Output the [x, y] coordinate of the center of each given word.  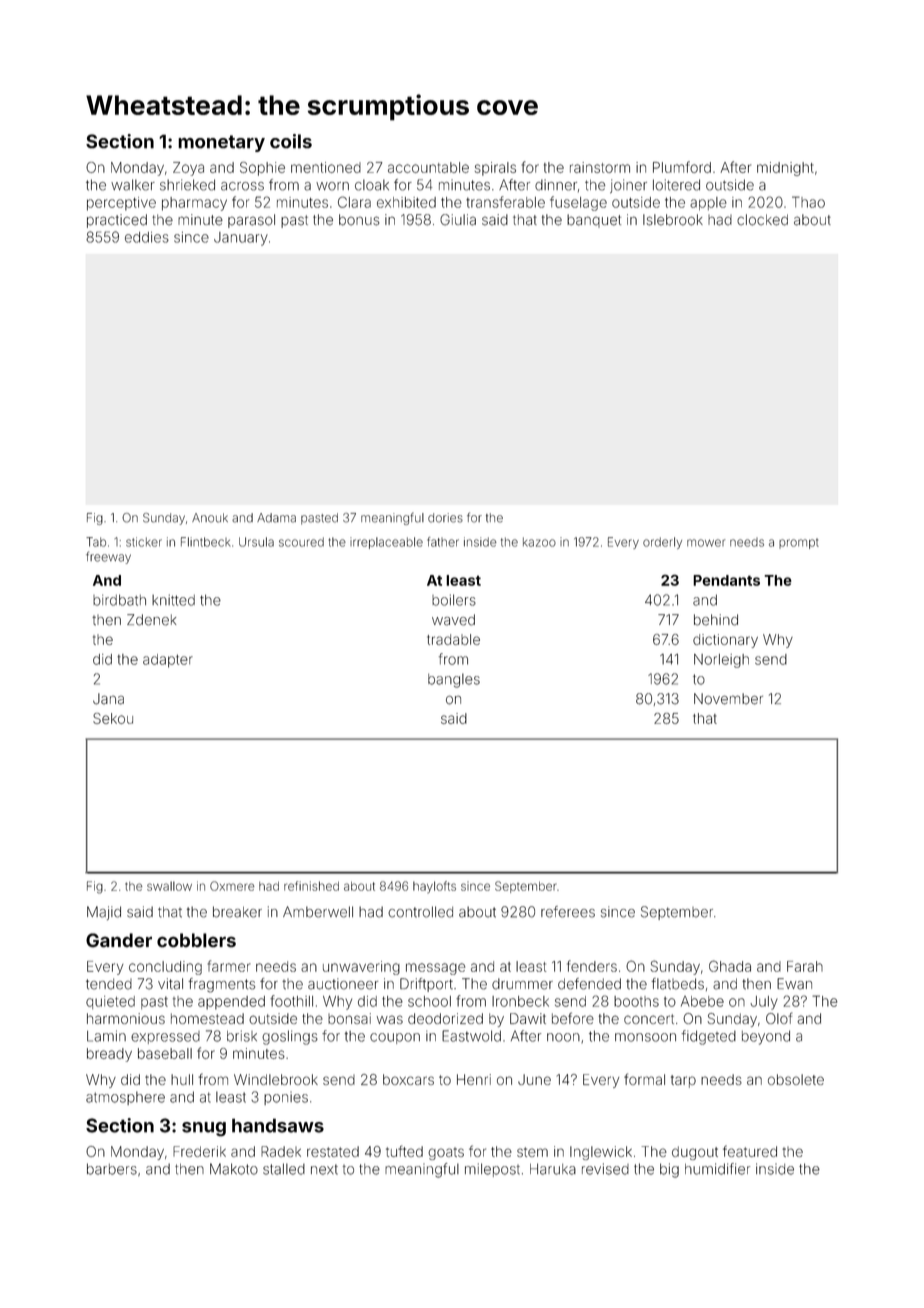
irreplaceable [386, 543]
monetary [221, 143]
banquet [594, 221]
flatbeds [677, 984]
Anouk [210, 518]
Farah [805, 966]
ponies [286, 1098]
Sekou [113, 718]
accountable [428, 167]
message [435, 969]
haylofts [434, 887]
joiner [628, 186]
